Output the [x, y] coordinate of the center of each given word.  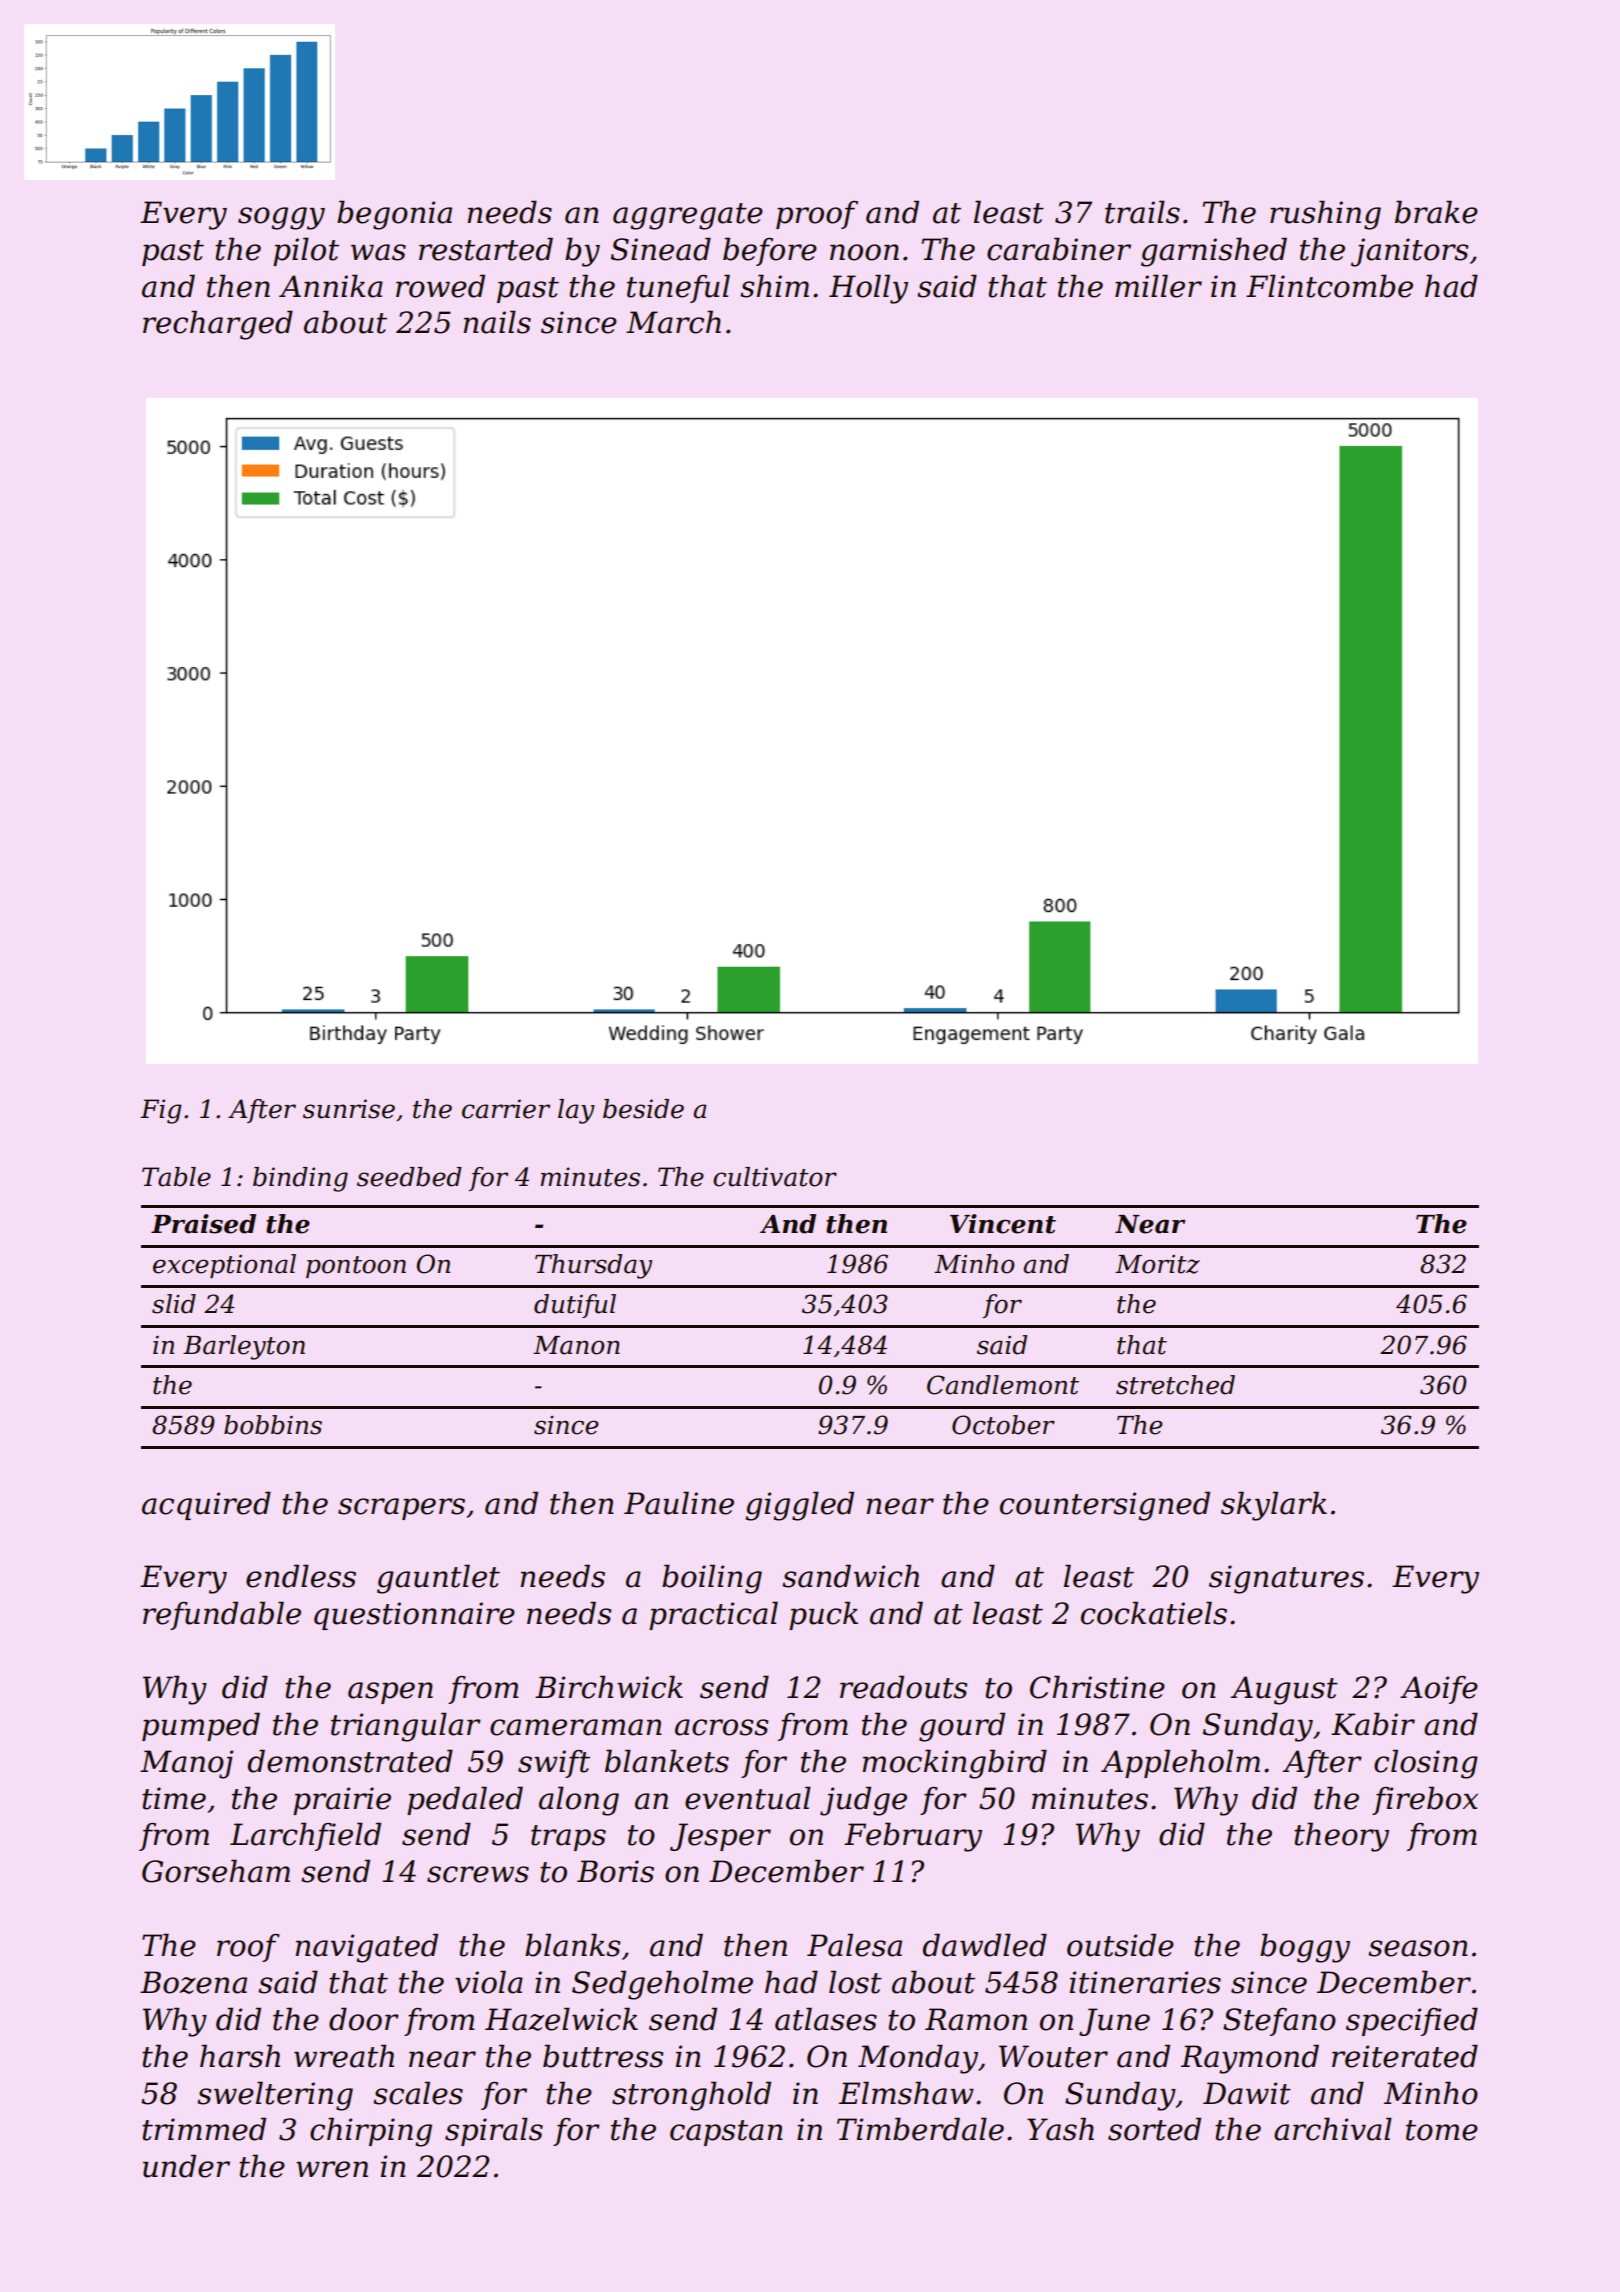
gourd [962, 1727]
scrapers [401, 1509]
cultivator [775, 1177]
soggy [281, 218]
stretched [1175, 1385]
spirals [494, 2131]
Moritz [1157, 1264]
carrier [506, 1109]
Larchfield [305, 1836]
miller [1158, 286]
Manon [576, 1345]
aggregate [688, 216]
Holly [868, 289]
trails [1142, 212]
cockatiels [1154, 1613]
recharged [218, 325]
